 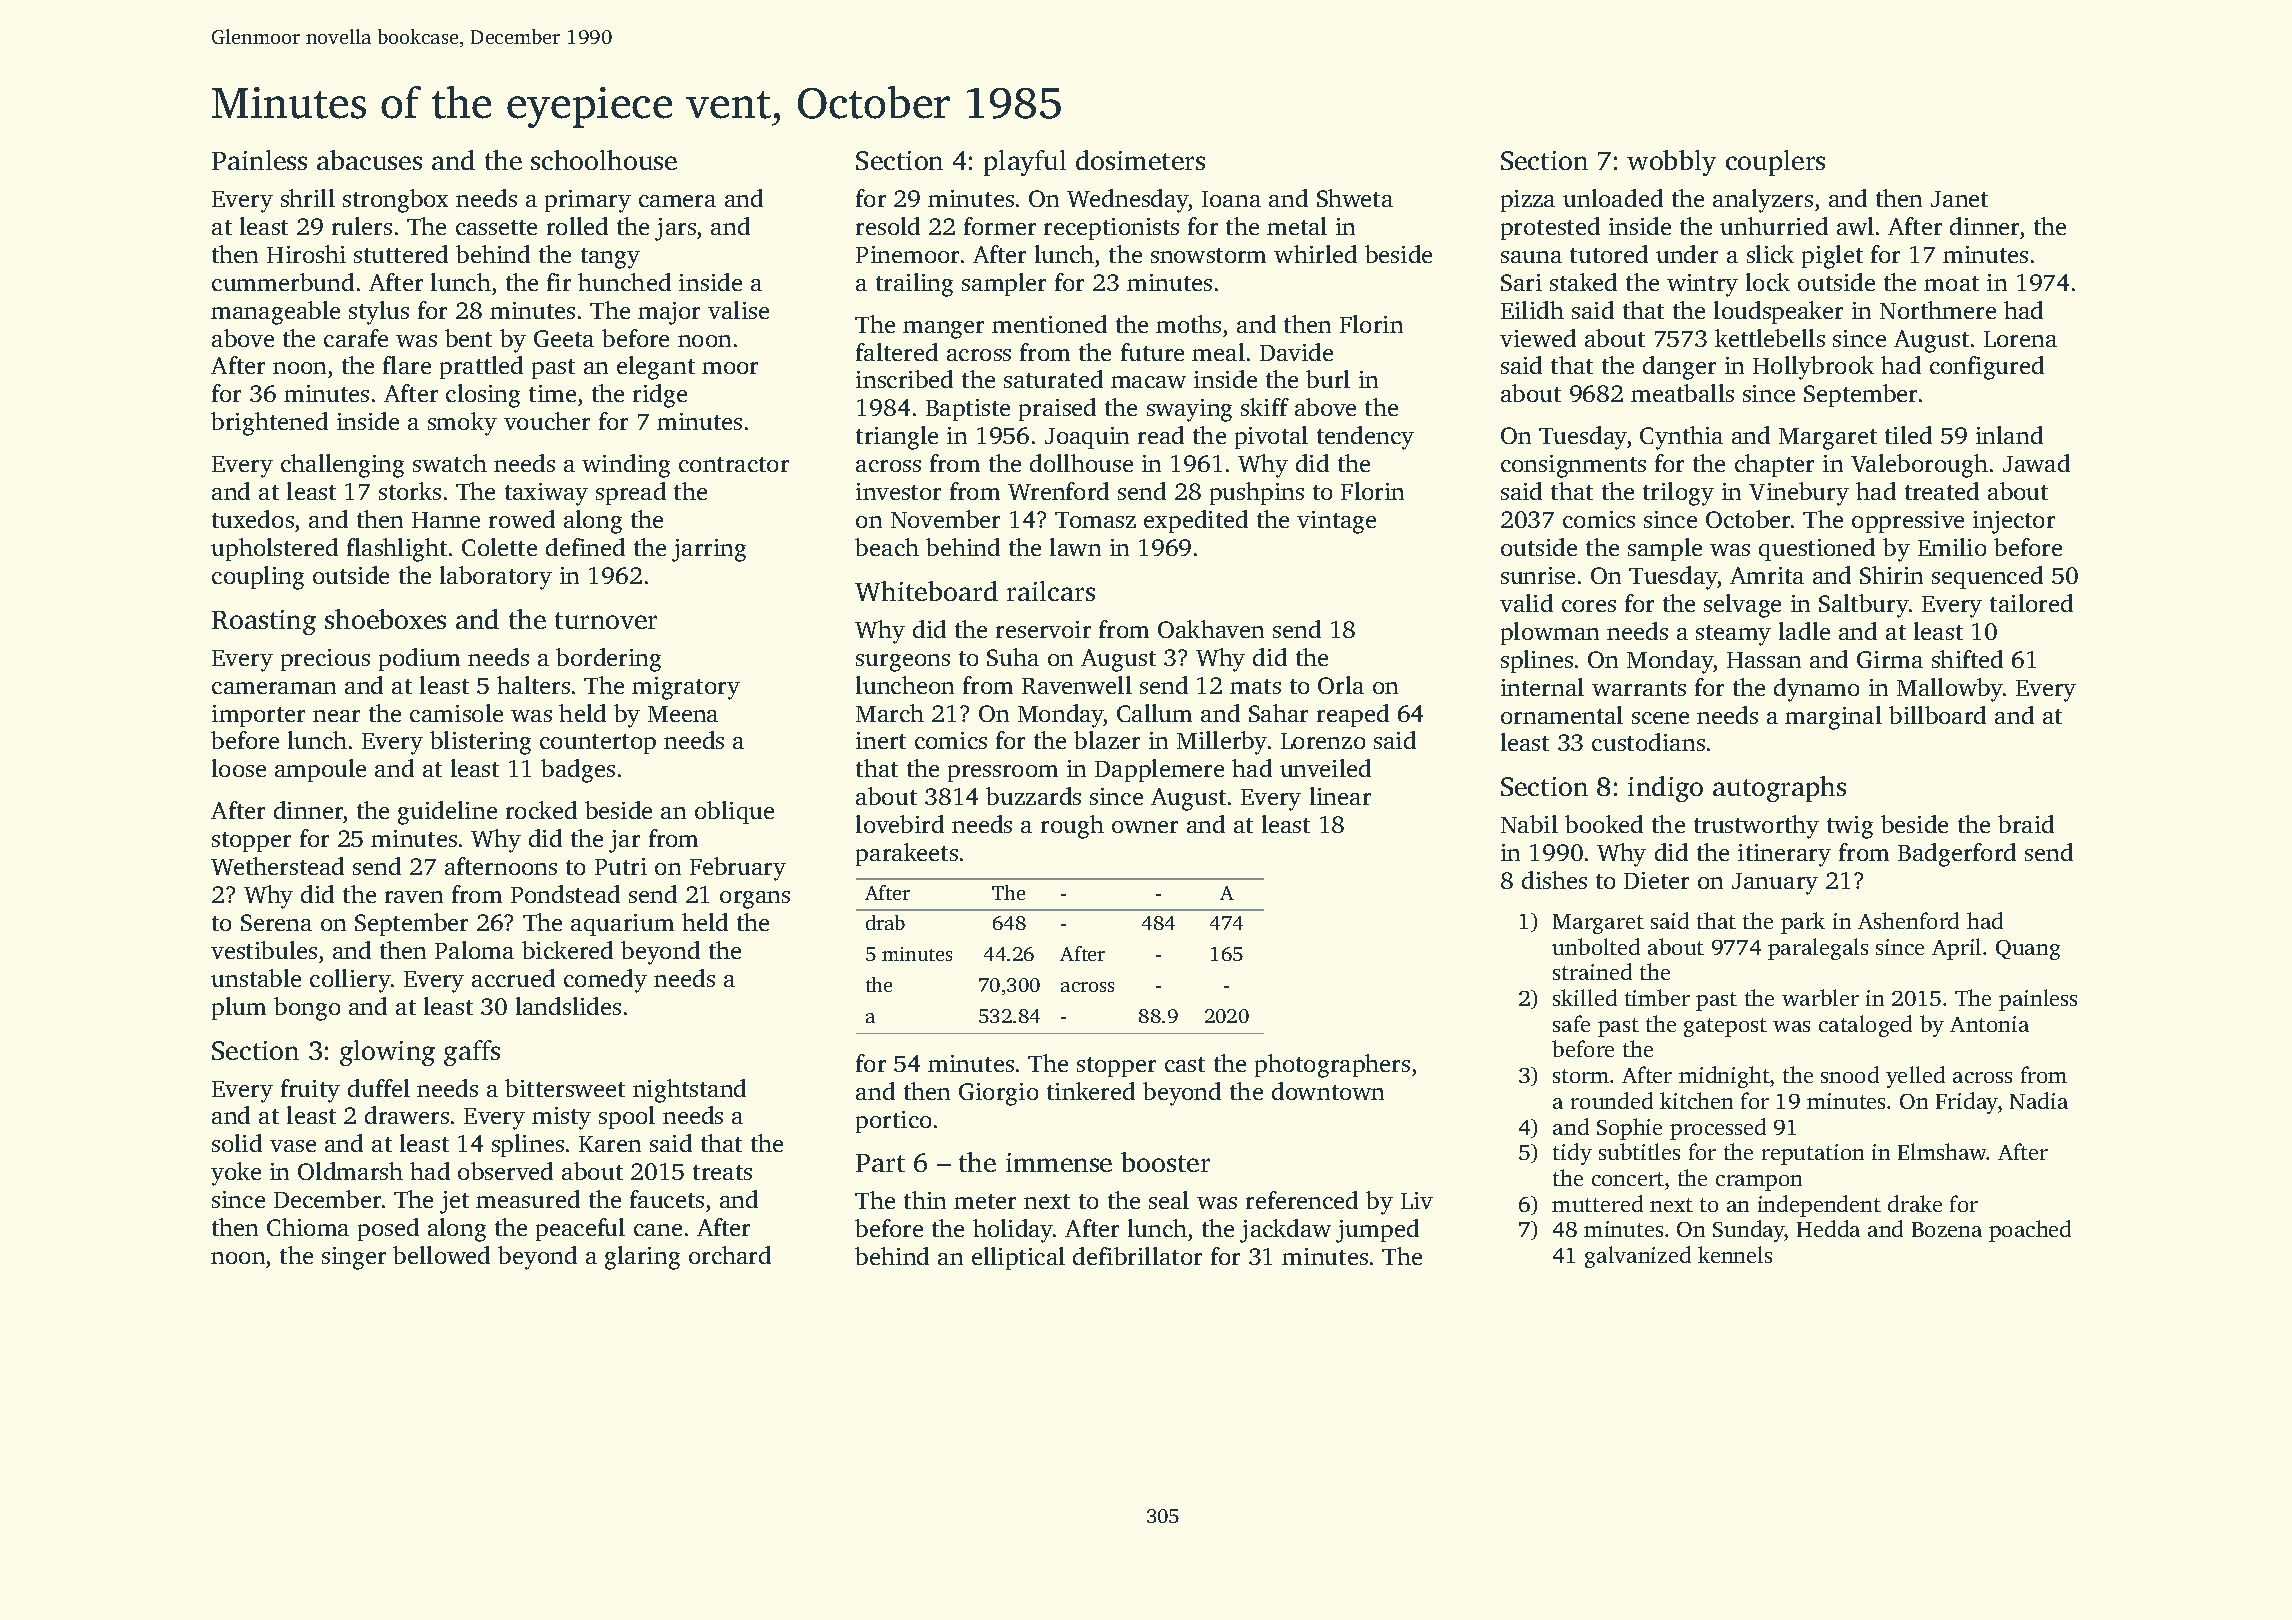 What do you see at coordinates (1864, 606) in the image?
I see `Saltbury` at bounding box center [1864, 606].
